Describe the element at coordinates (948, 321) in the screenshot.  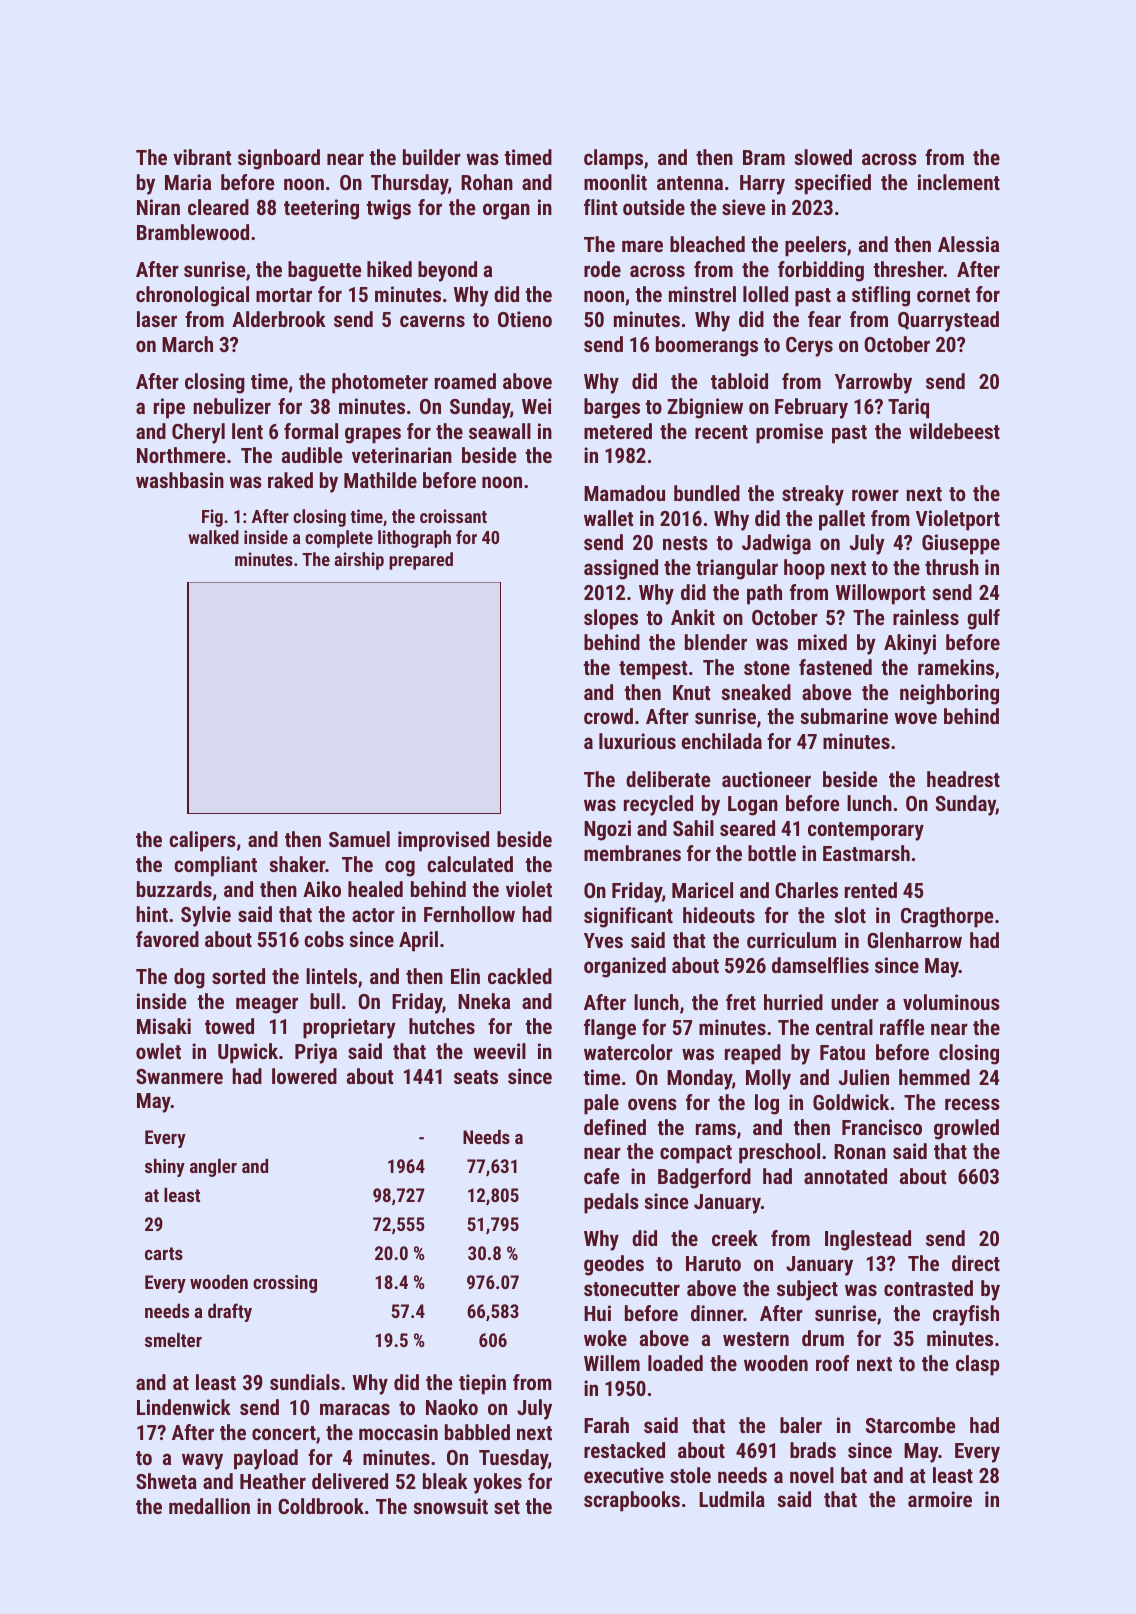
I see `Quarrystead` at that location.
